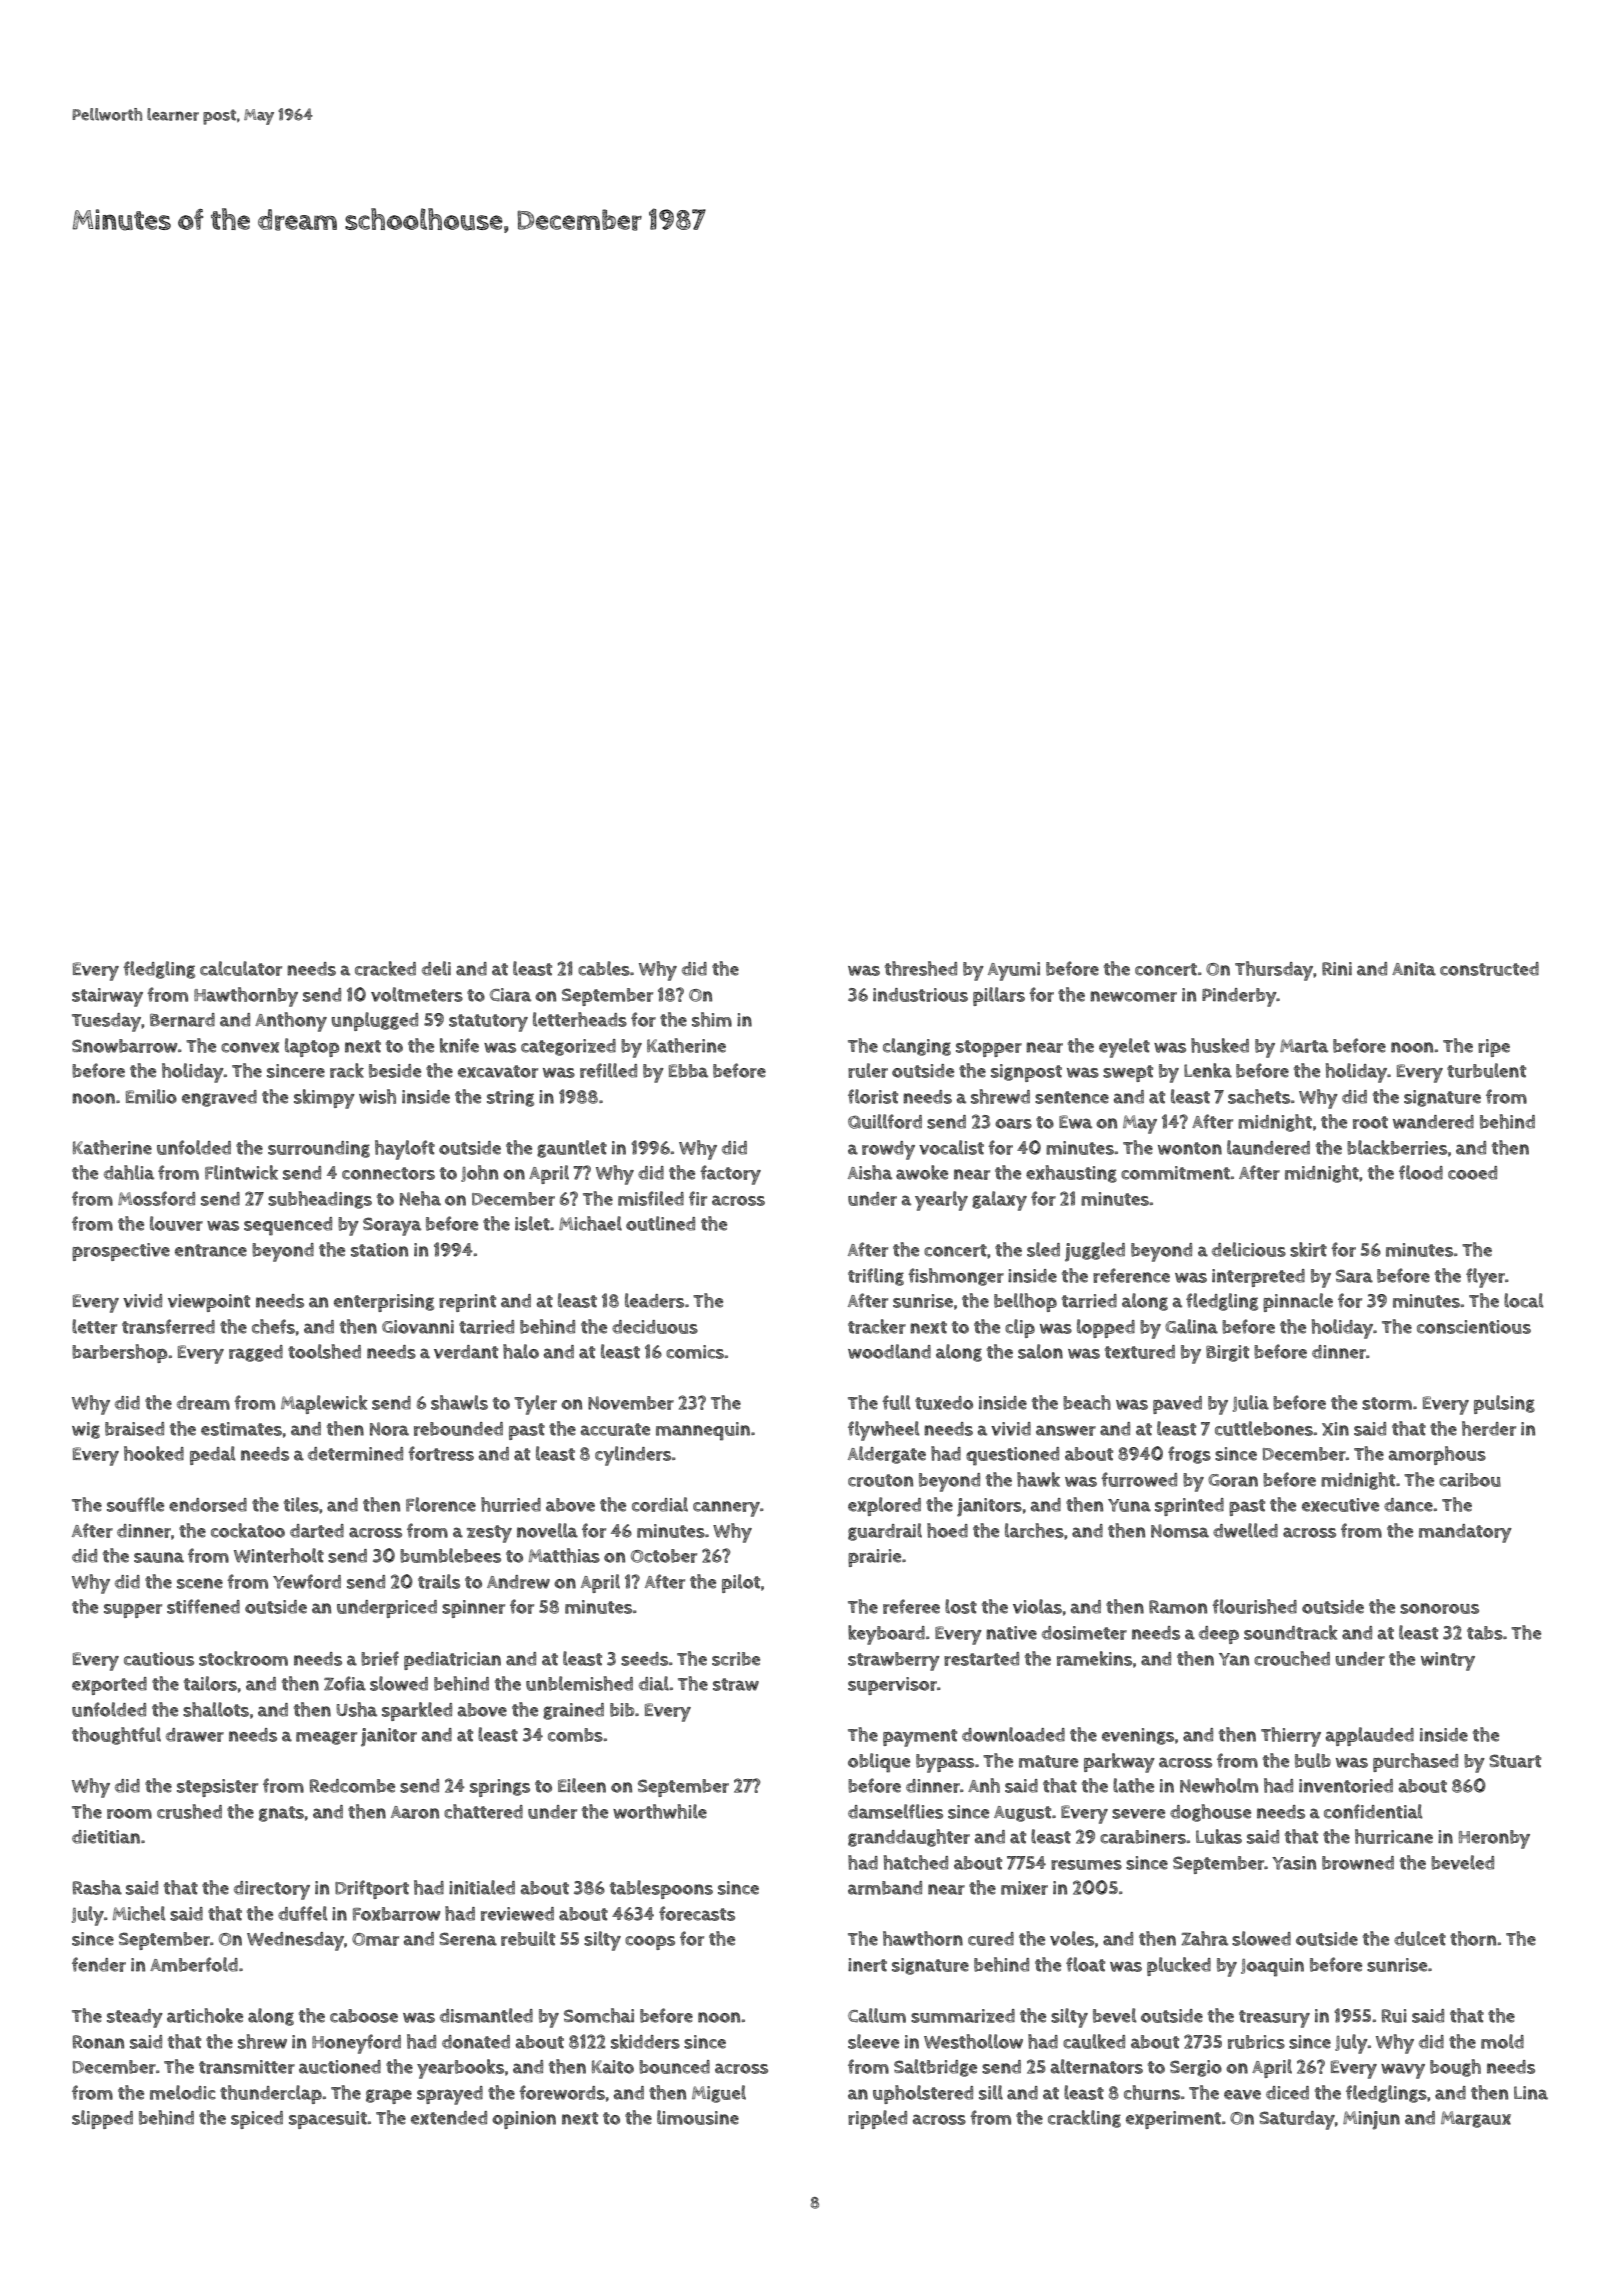 The height and width of the image is (2292, 1620). Describe the element at coordinates (328, 2120) in the image. I see `spacesuit` at that location.
